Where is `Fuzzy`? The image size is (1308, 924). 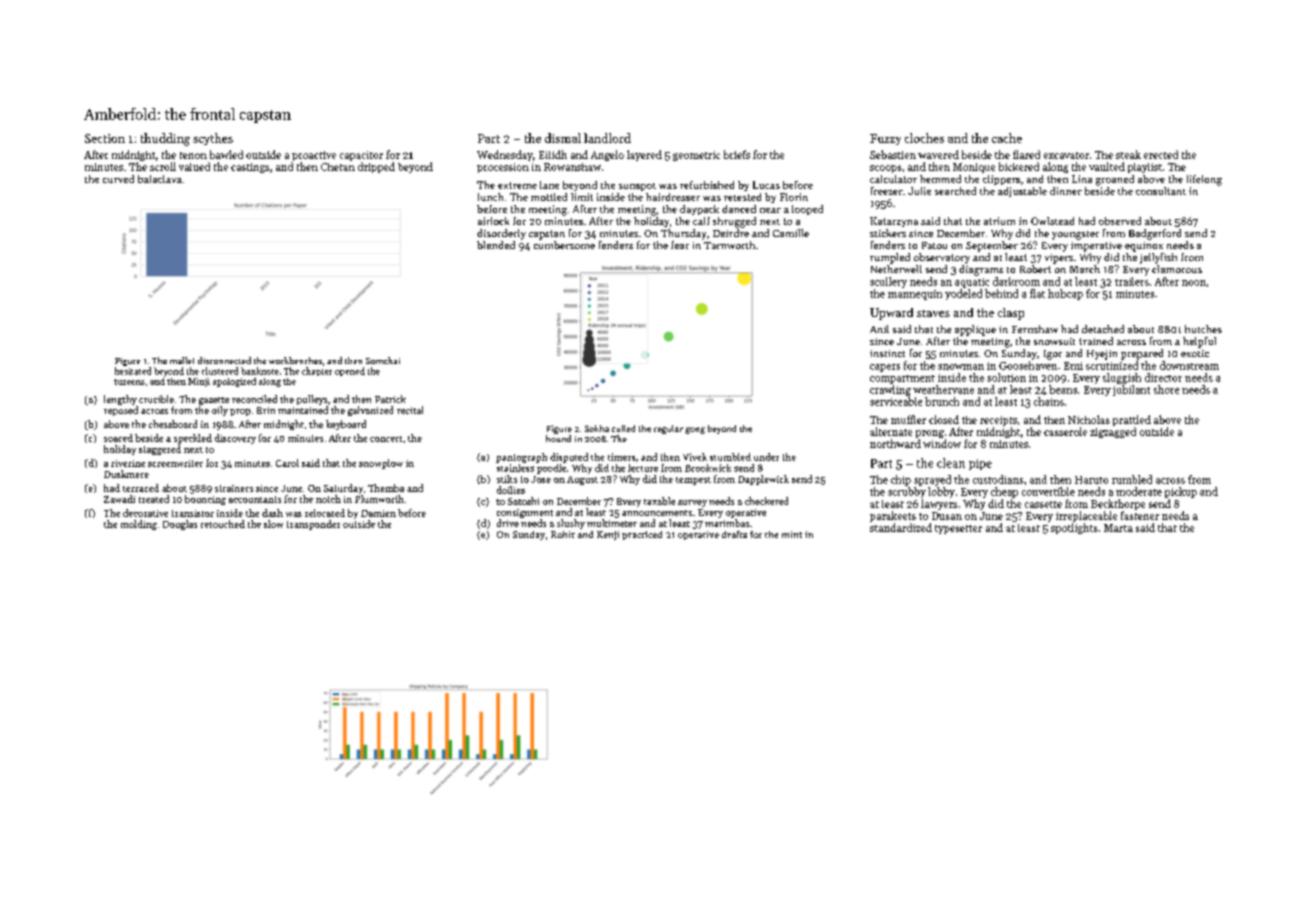 Fuzzy is located at coordinates (885, 139).
